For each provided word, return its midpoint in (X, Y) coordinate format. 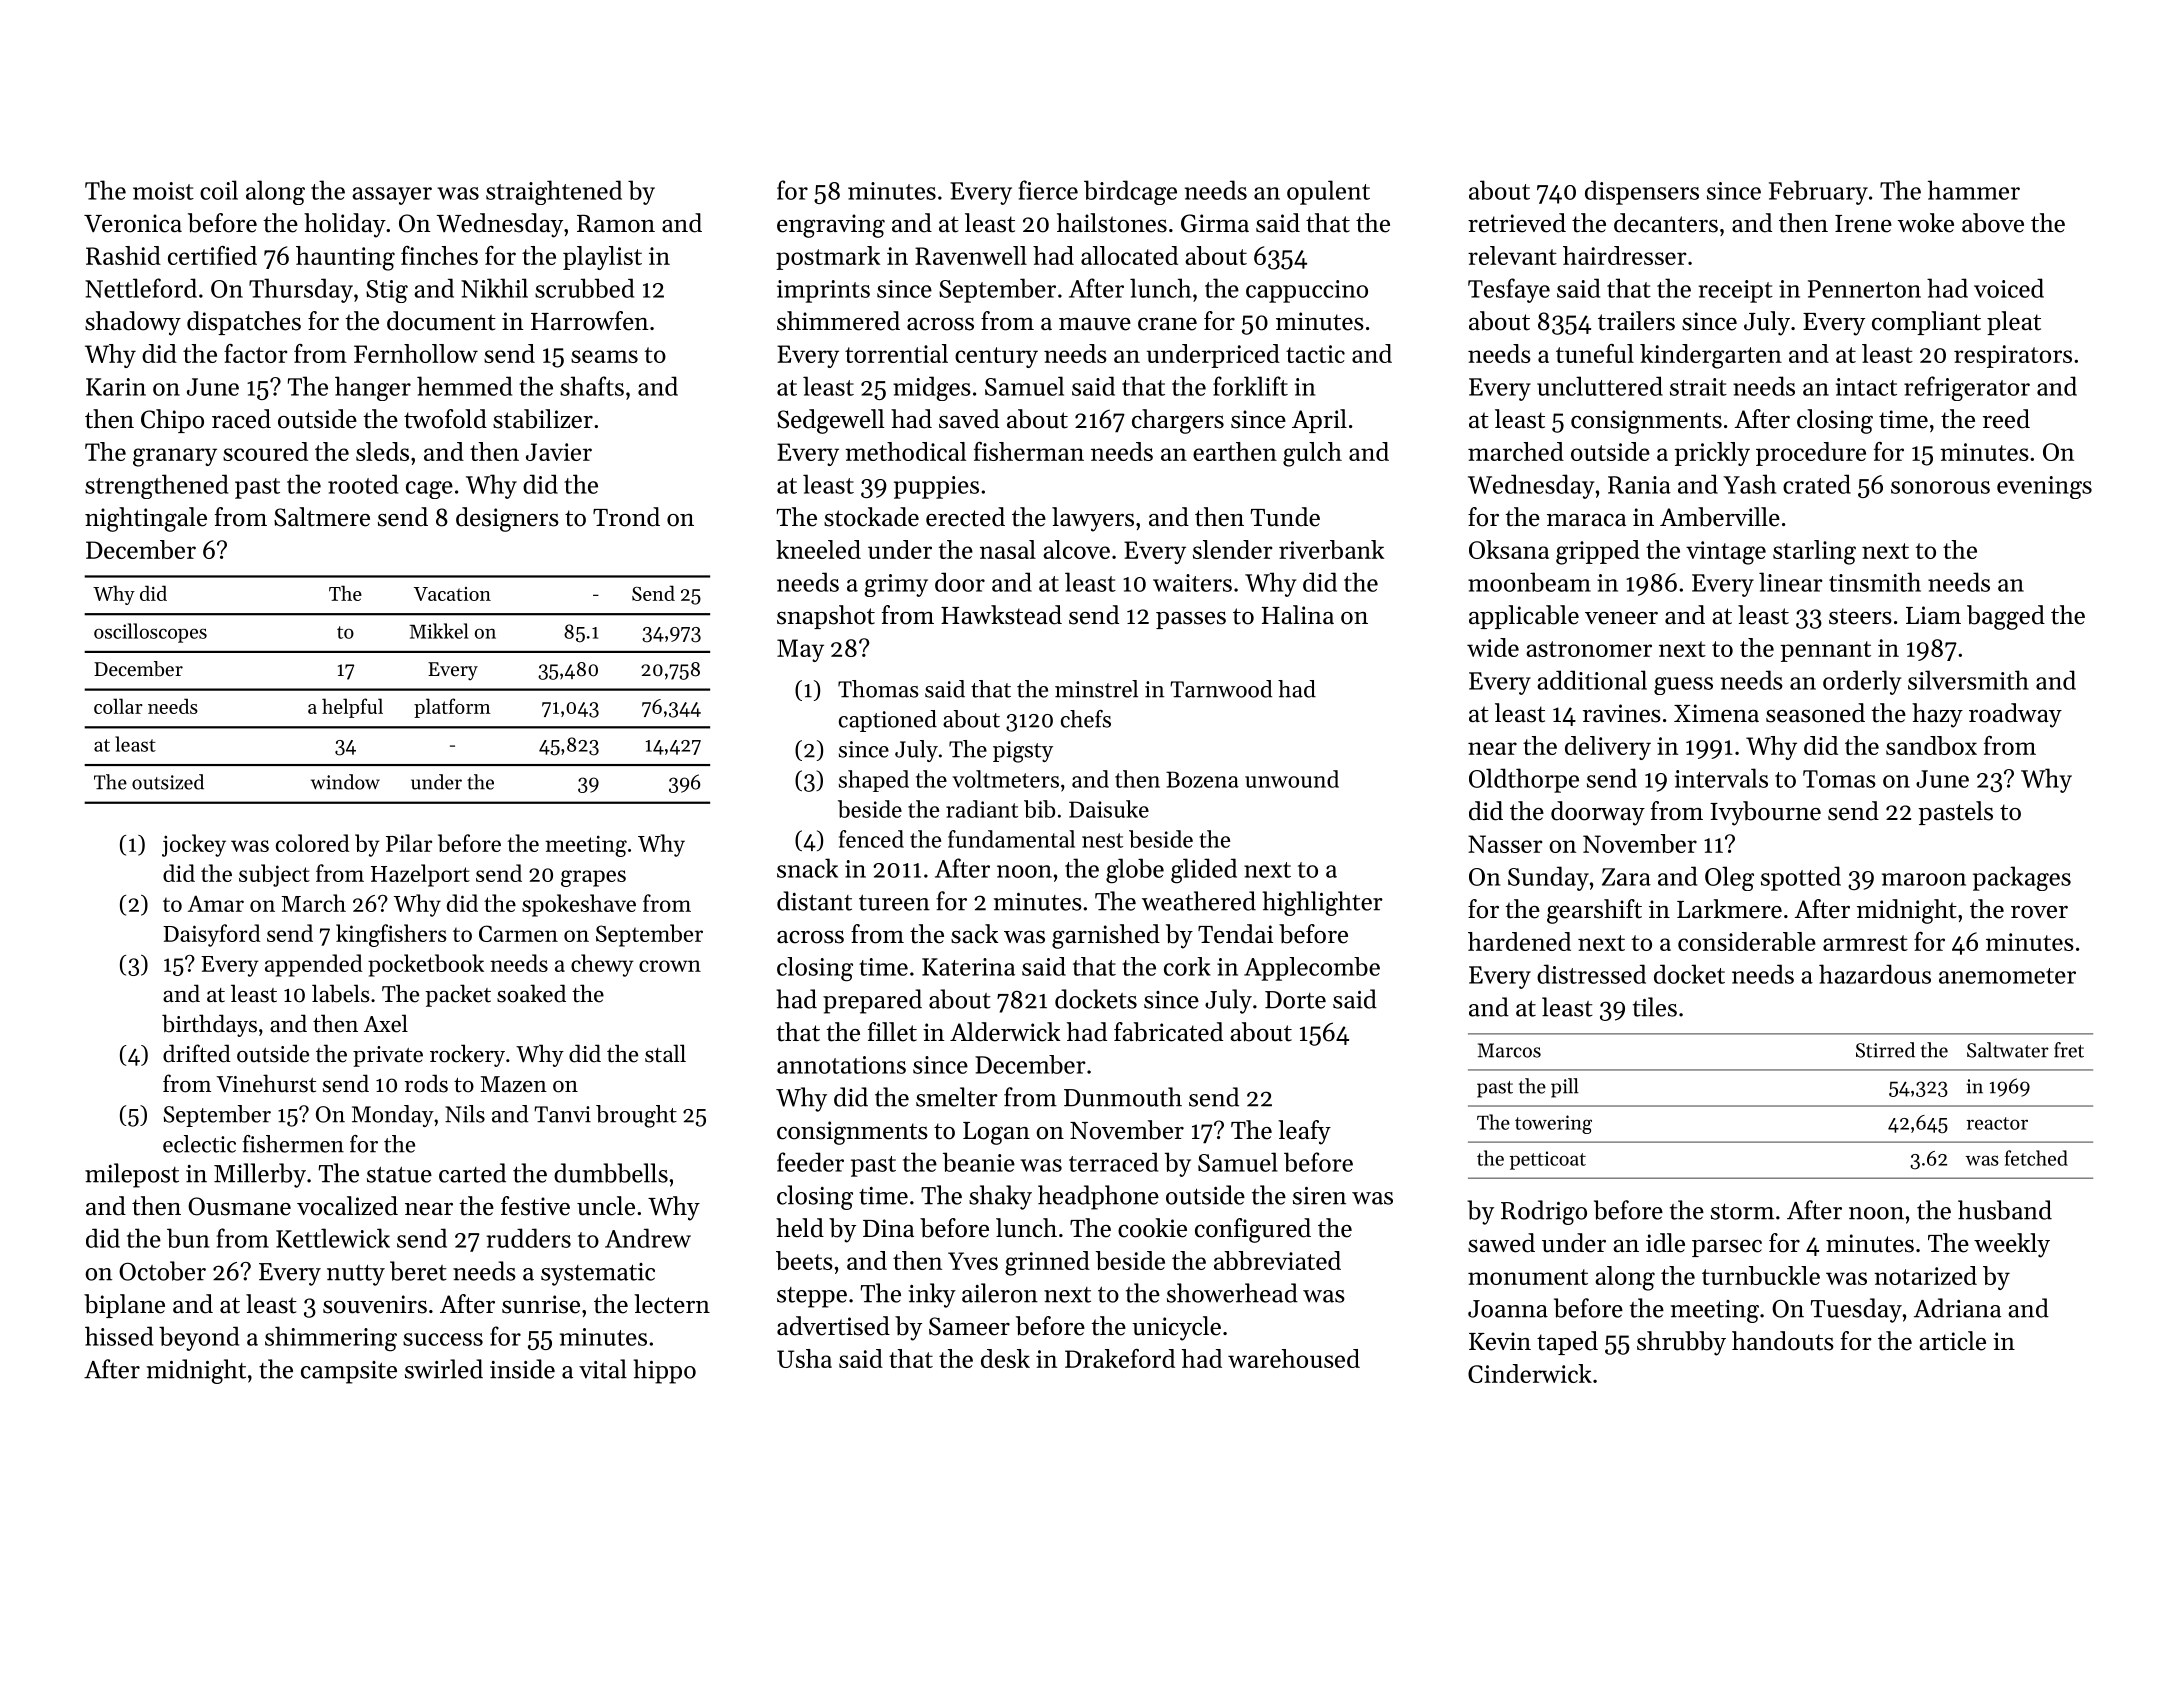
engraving (831, 226)
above (1993, 223)
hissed (119, 1336)
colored (313, 843)
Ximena (1716, 713)
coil (219, 190)
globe (1135, 871)
